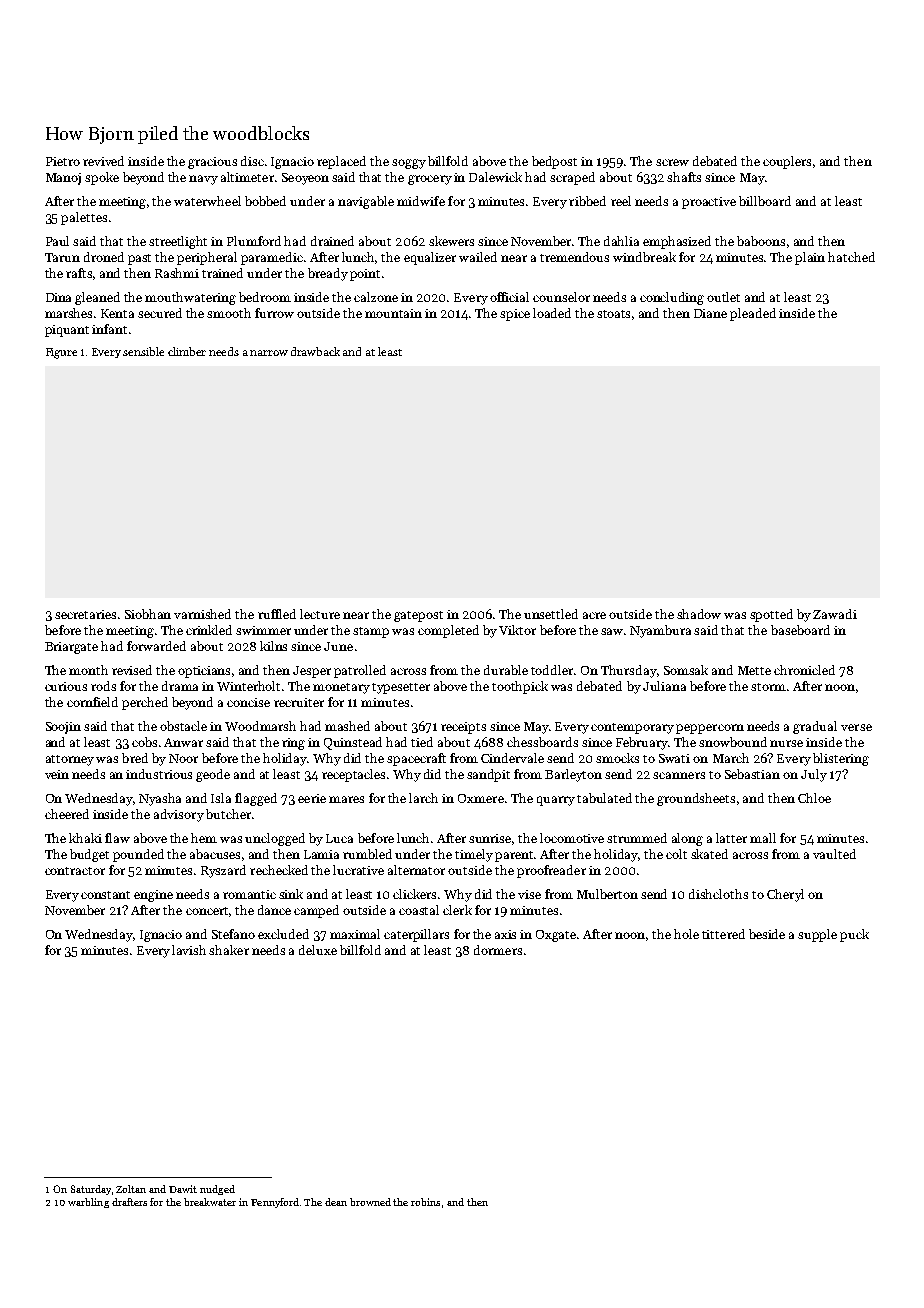 This page has width=924, height=1308. What do you see at coordinates (425, 1202) in the page?
I see `robins` at bounding box center [425, 1202].
